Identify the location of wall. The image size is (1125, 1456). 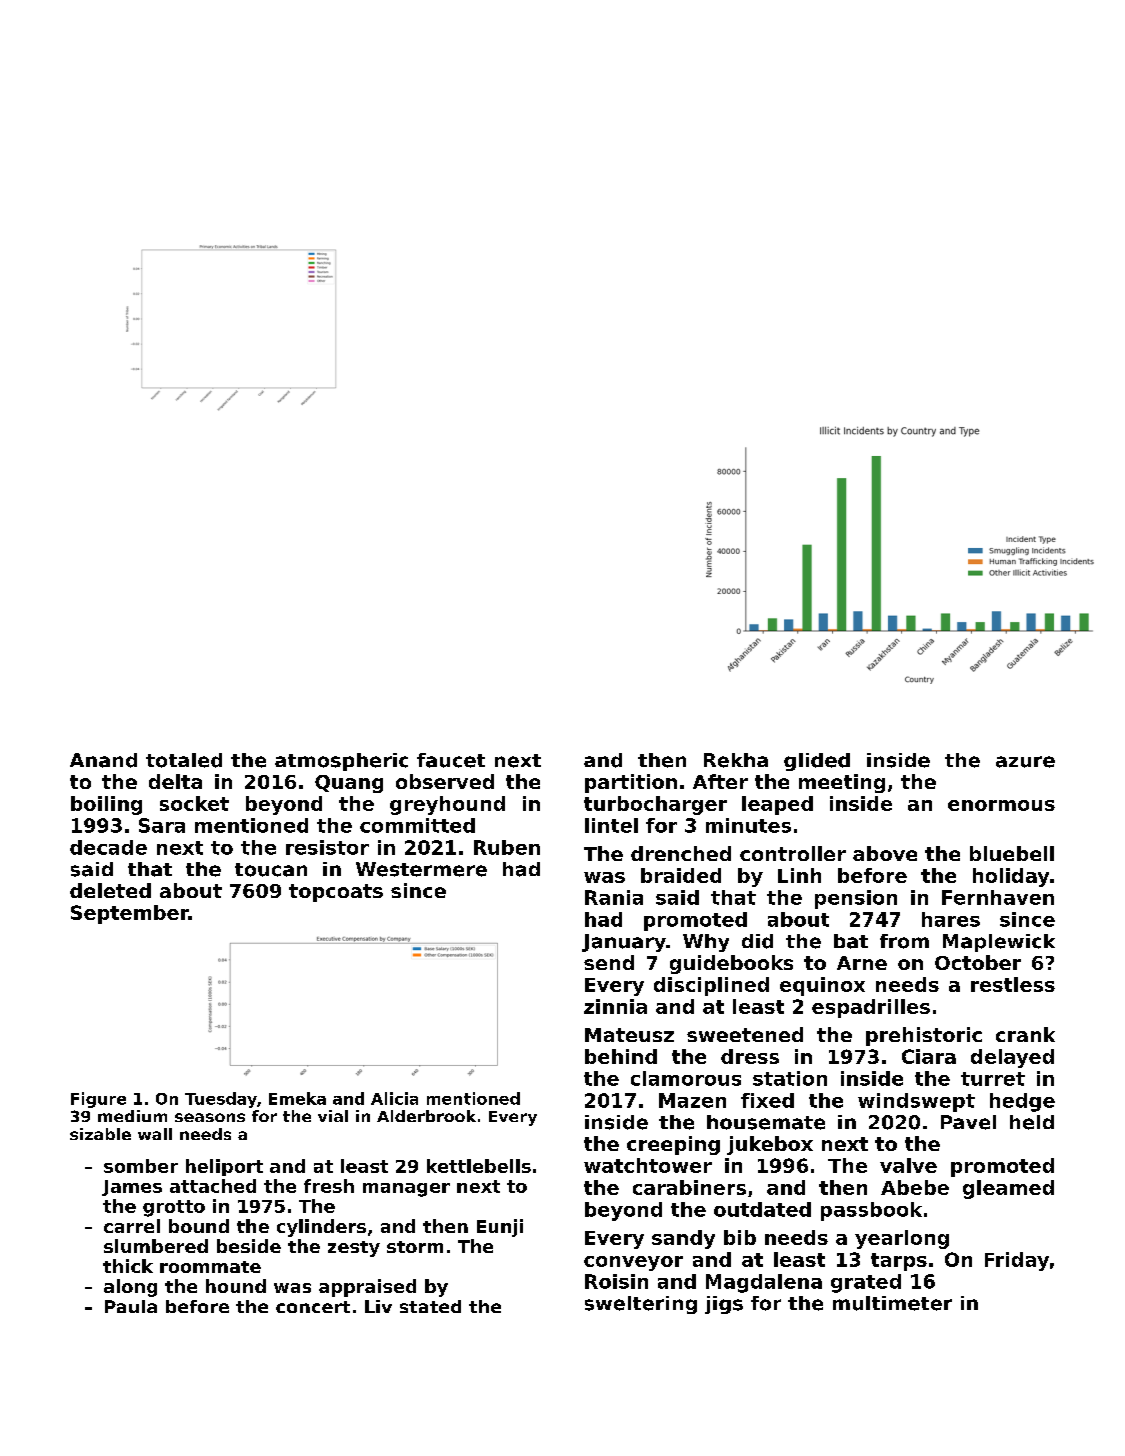
(155, 1134).
